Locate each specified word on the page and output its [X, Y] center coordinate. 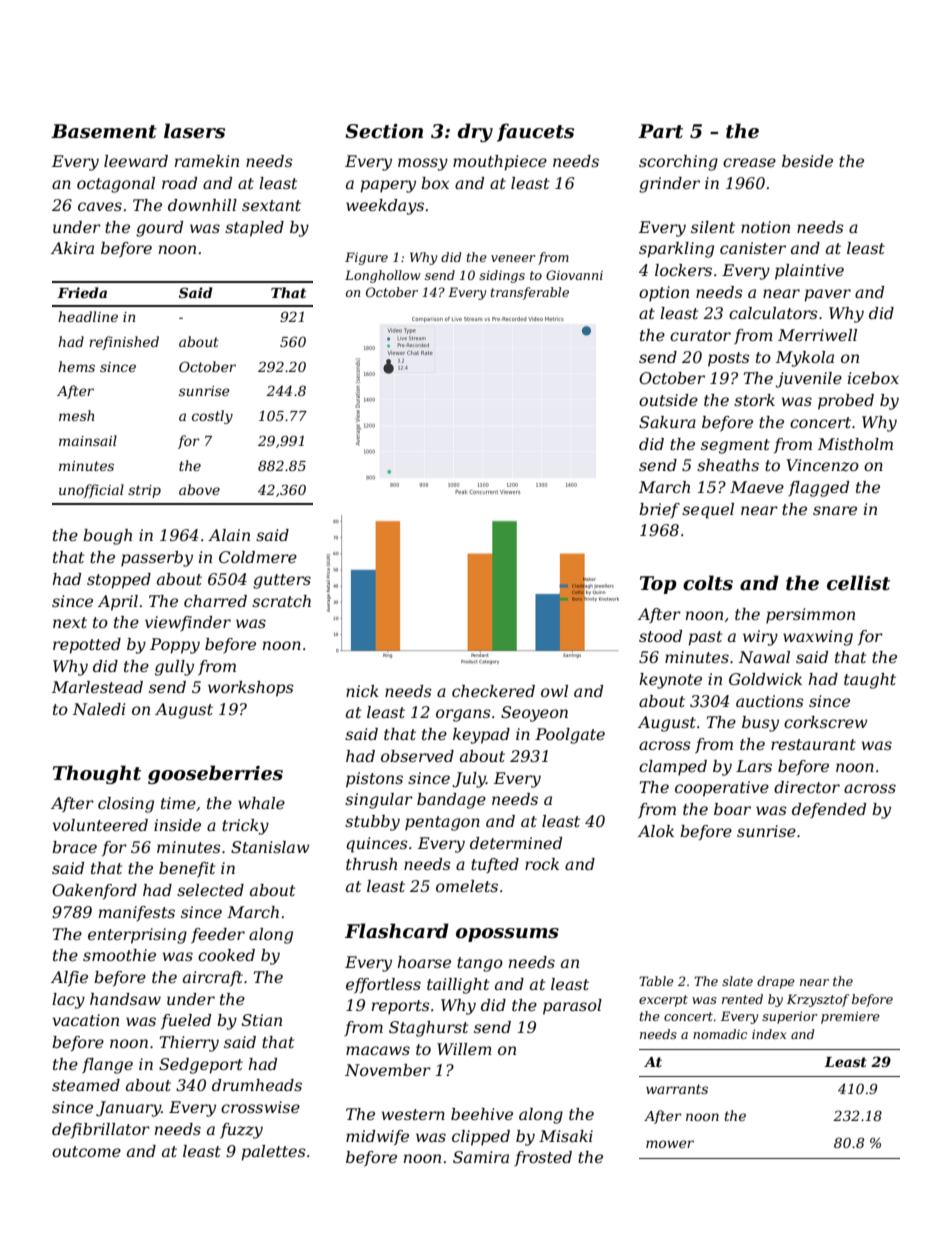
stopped [119, 581]
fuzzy [241, 1131]
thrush [371, 864]
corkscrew [826, 722]
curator [700, 335]
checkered [493, 691]
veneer [513, 258]
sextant [271, 205]
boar [732, 809]
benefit [187, 869]
